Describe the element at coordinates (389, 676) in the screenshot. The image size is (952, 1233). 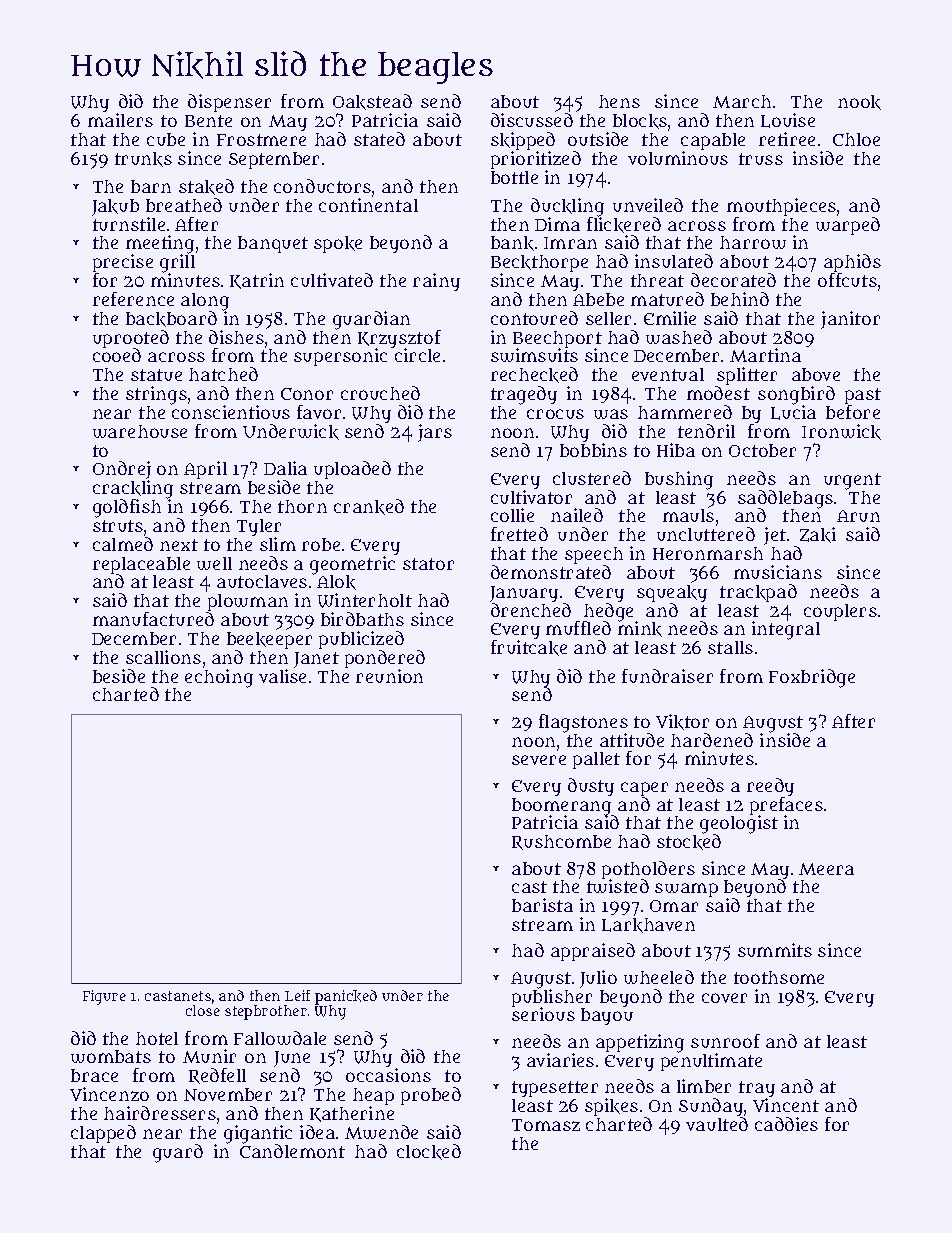
I see `reunion` at that location.
